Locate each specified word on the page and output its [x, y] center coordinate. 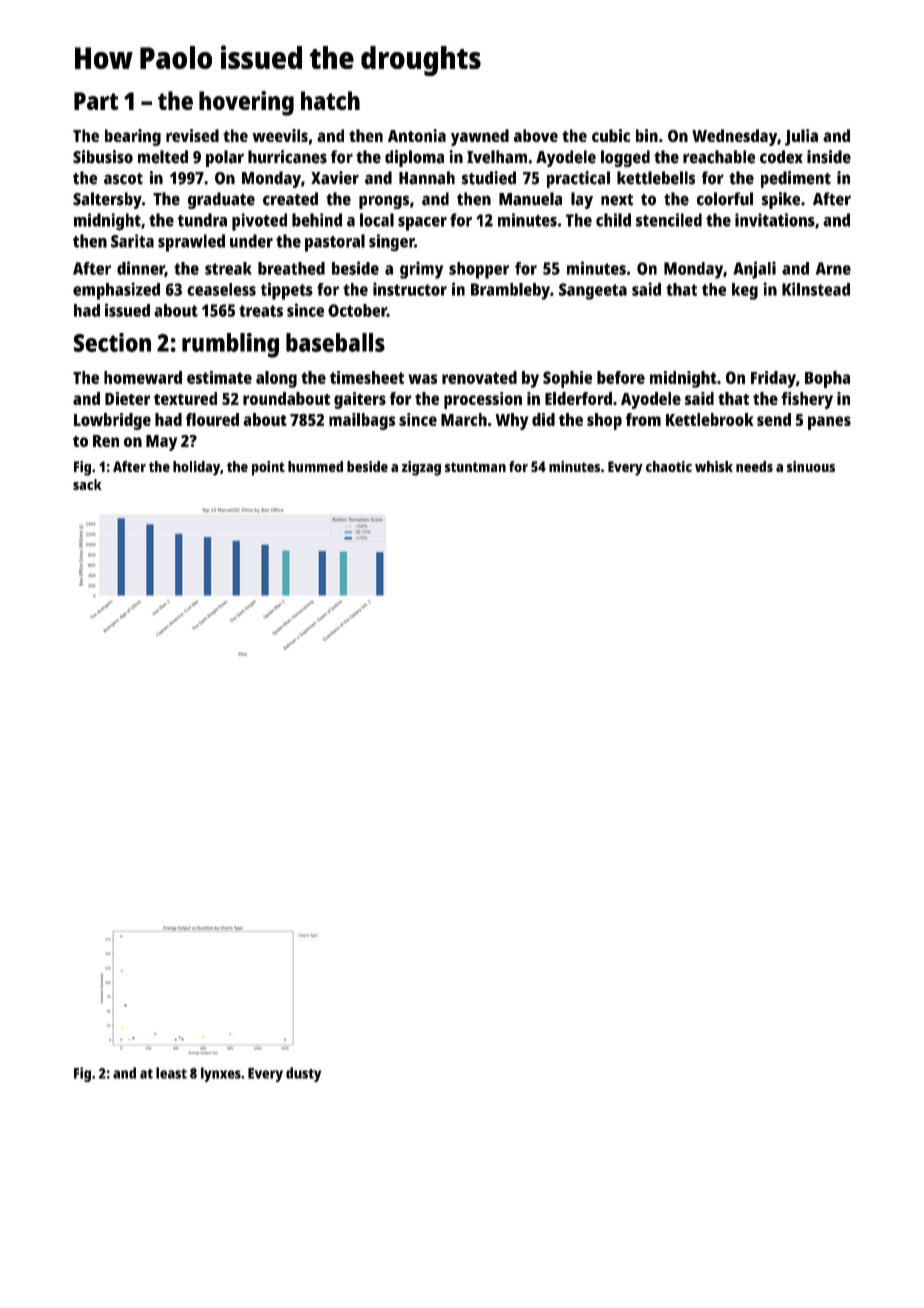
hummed [315, 466]
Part [96, 101]
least [171, 1073]
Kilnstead [816, 289]
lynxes [221, 1074]
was [422, 379]
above [536, 135]
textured [185, 398]
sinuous [811, 466]
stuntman [475, 467]
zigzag [421, 468]
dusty [303, 1074]
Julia [801, 137]
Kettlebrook [710, 419]
